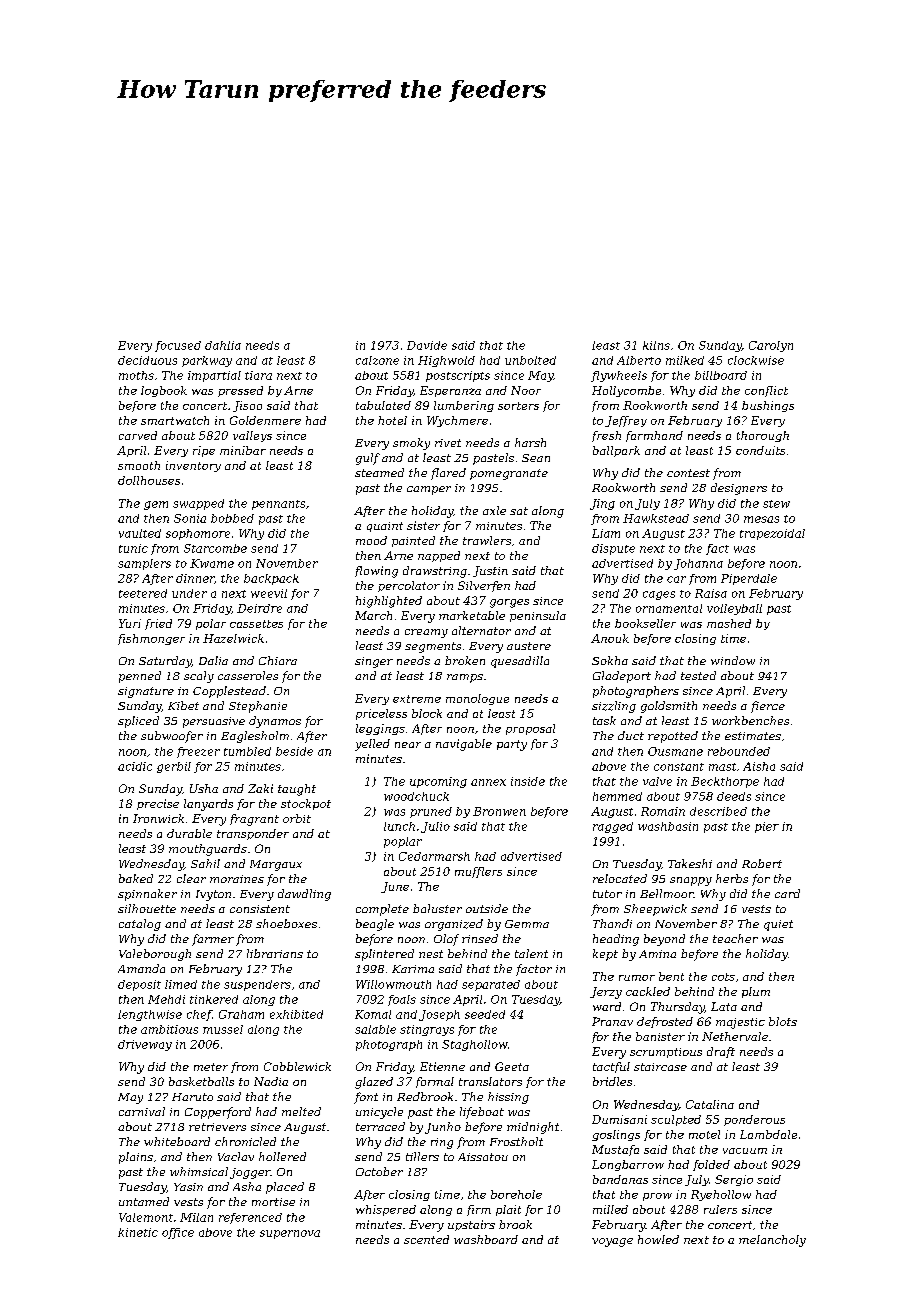 This image has width=924, height=1308. Describe the element at coordinates (607, 1006) in the image. I see `ward` at that location.
